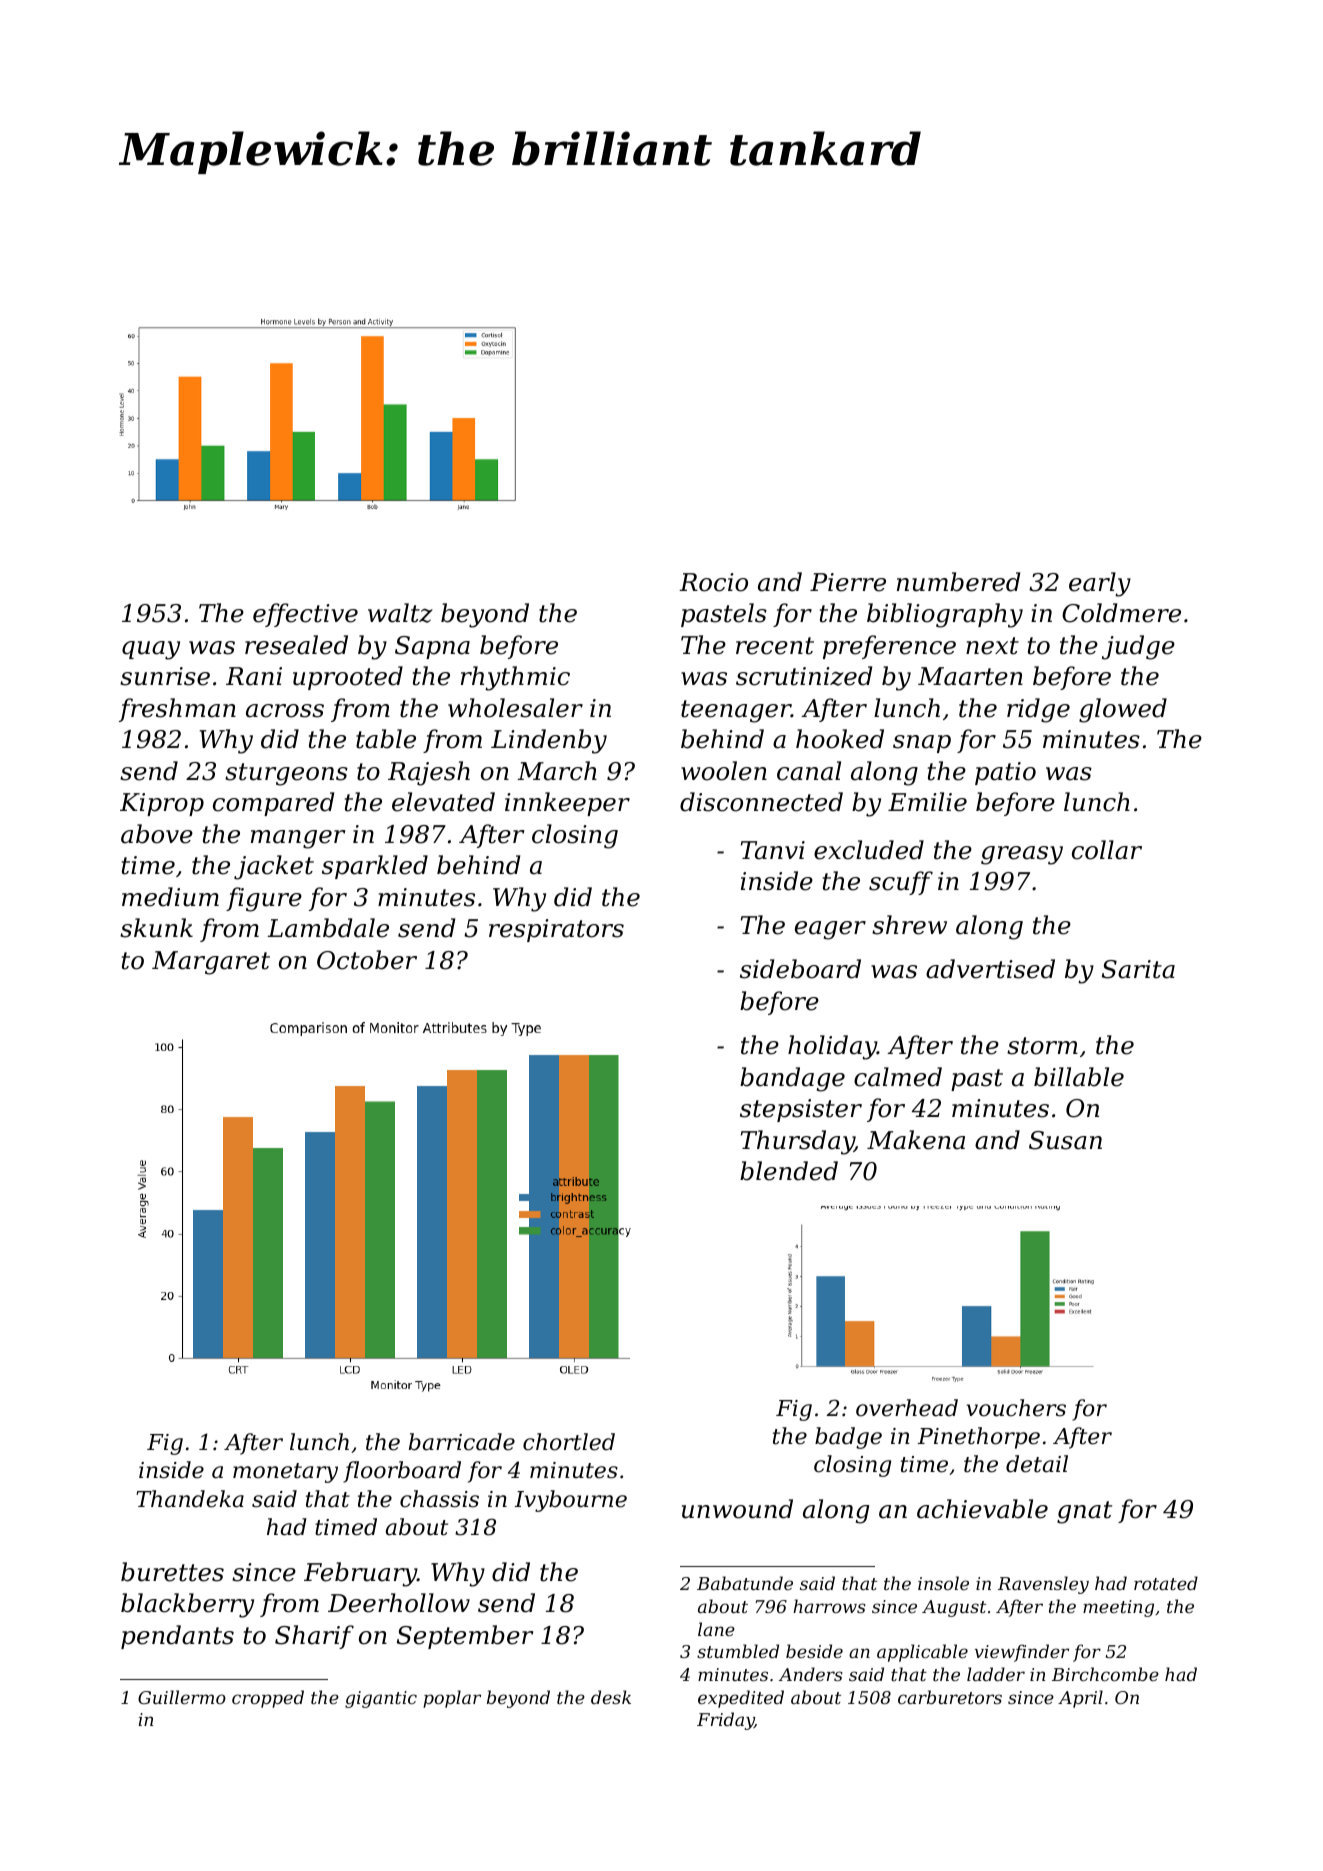 The image size is (1323, 1871). I want to click on effective, so click(305, 615).
